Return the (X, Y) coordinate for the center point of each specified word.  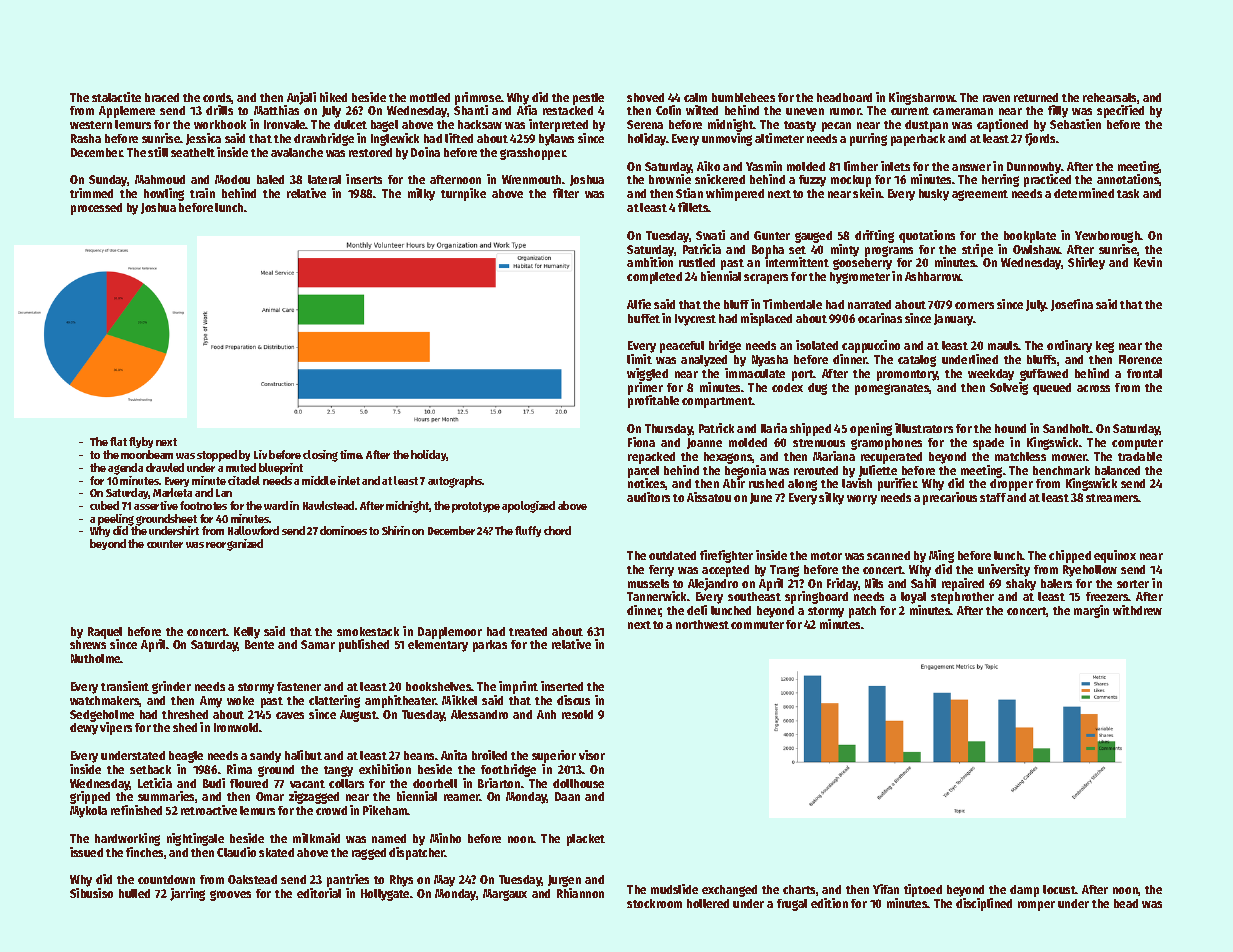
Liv (260, 454)
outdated (672, 555)
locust (1059, 889)
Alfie (639, 304)
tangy (338, 771)
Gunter (772, 235)
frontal (1144, 373)
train (202, 193)
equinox (1115, 556)
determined (1084, 193)
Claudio (236, 852)
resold (577, 714)
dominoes (343, 530)
